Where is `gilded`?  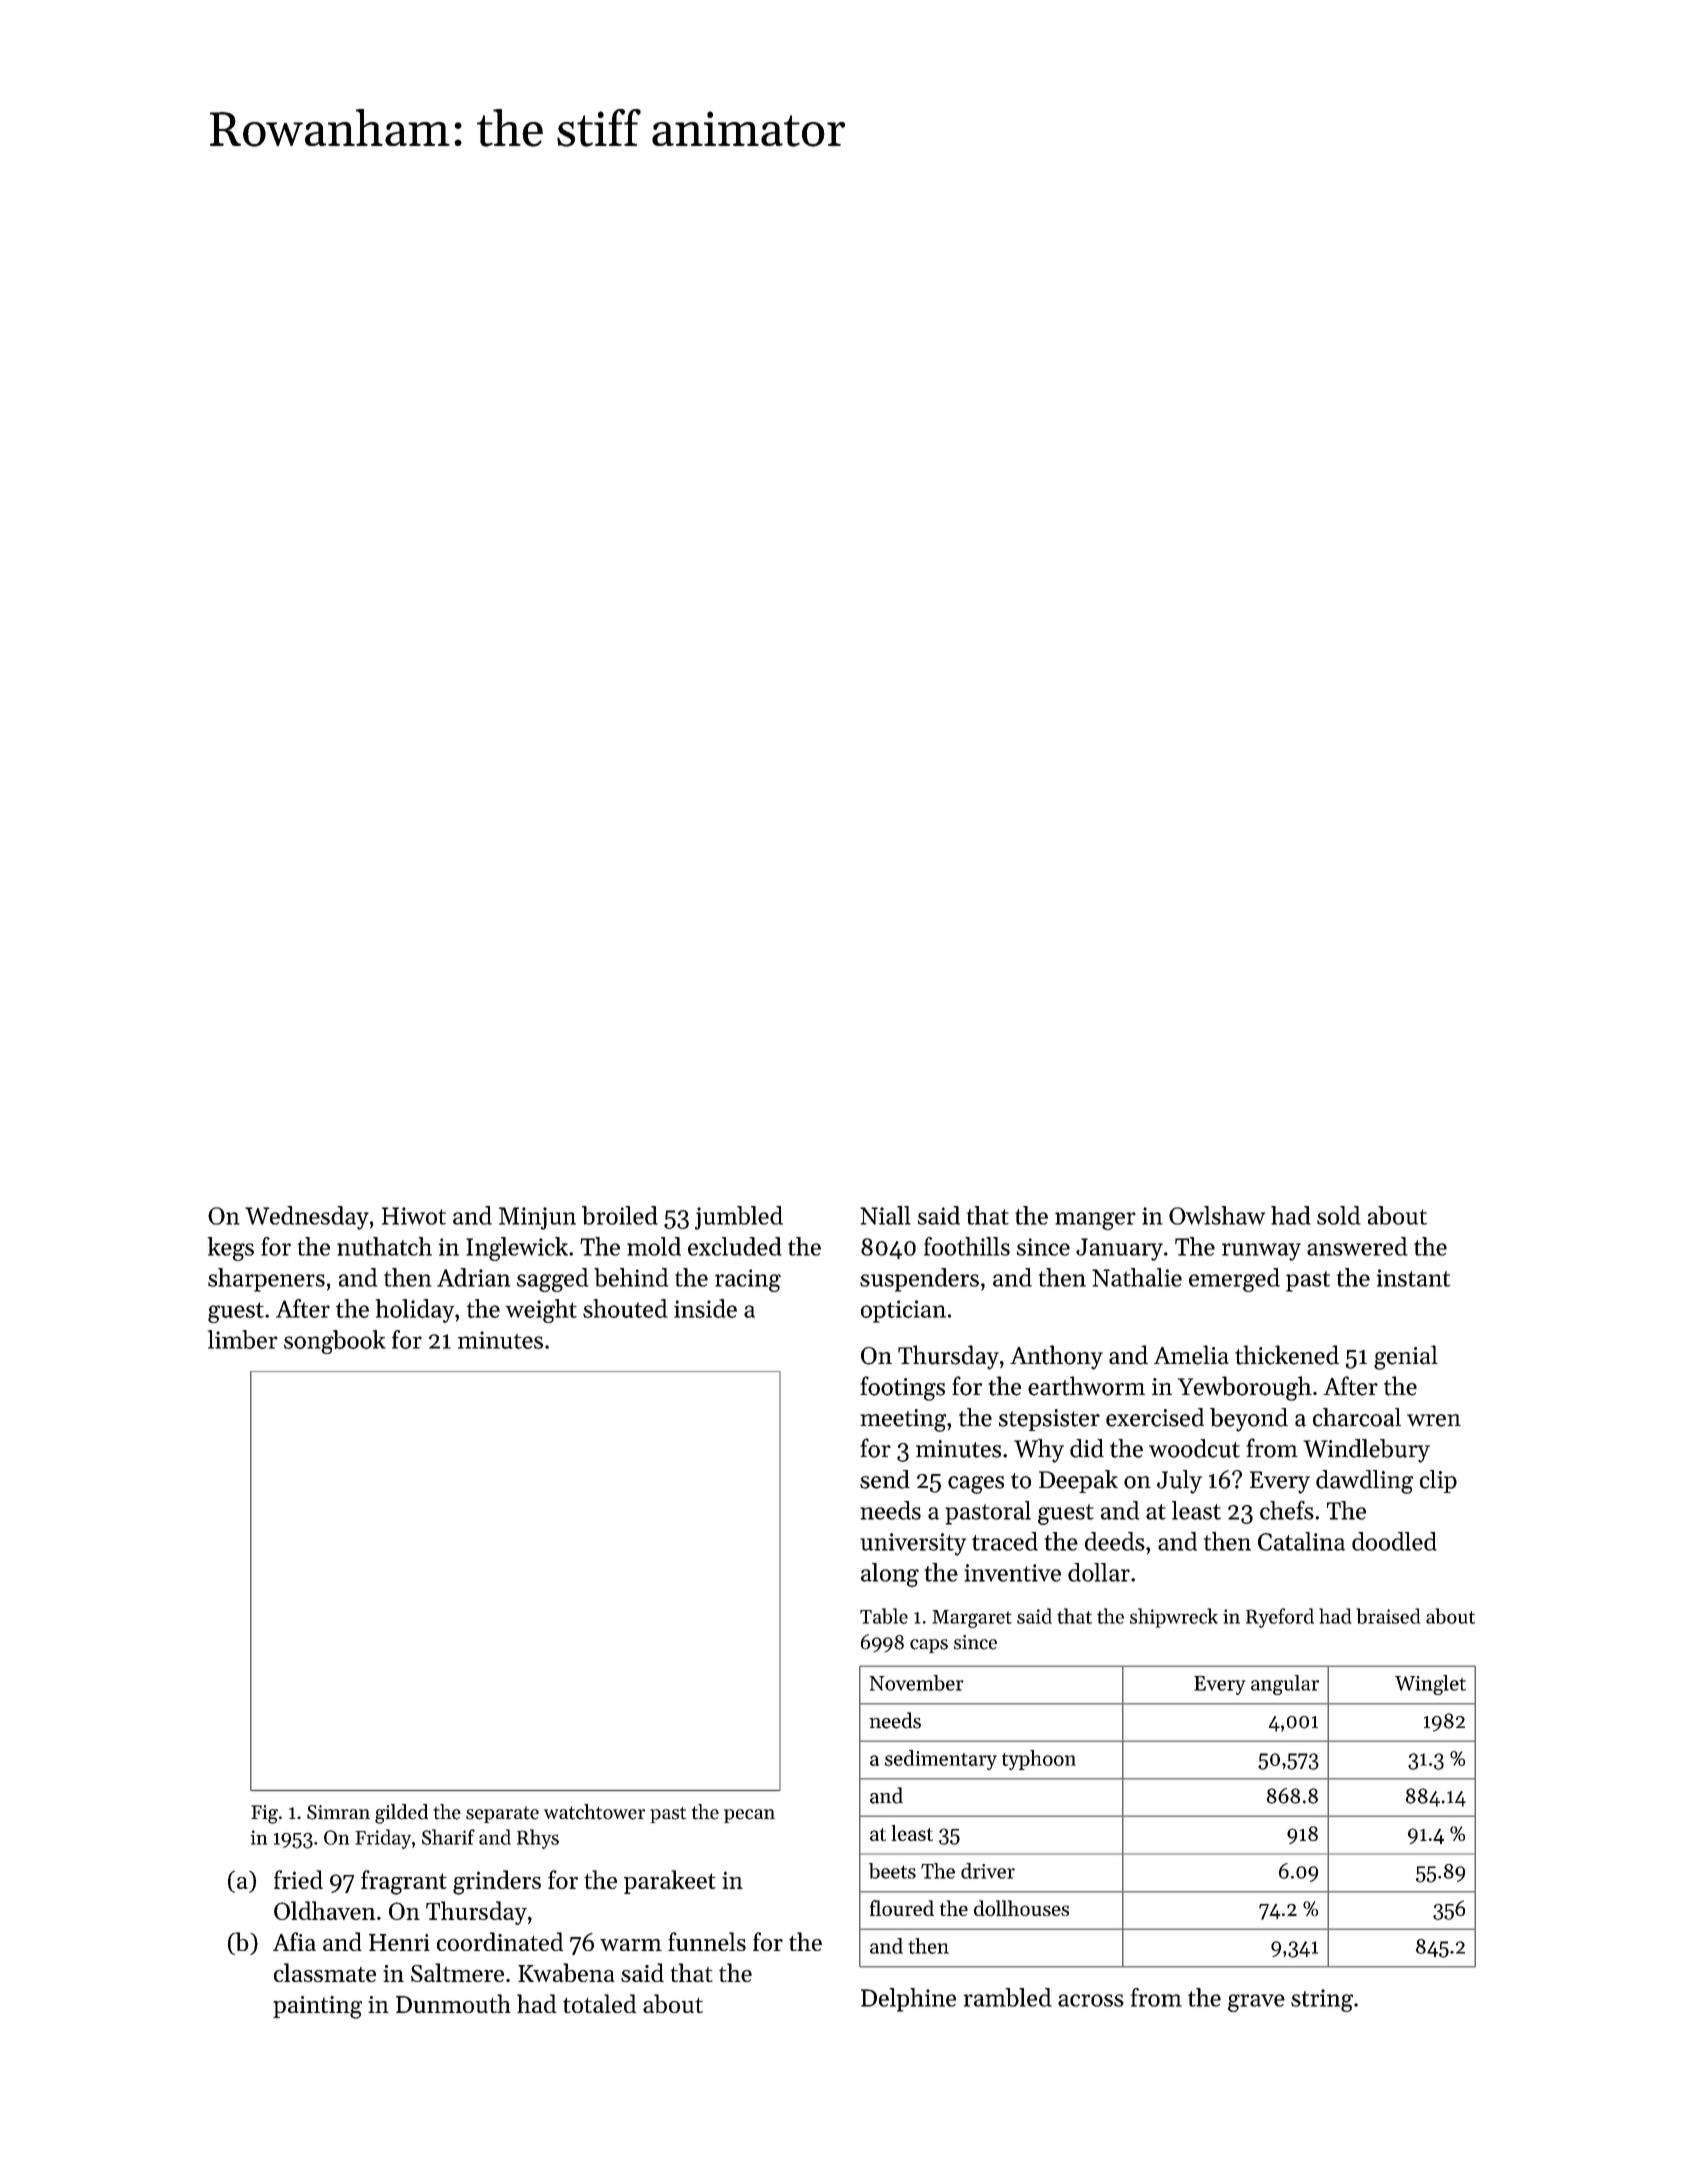
gilded is located at coordinates (401, 1814).
